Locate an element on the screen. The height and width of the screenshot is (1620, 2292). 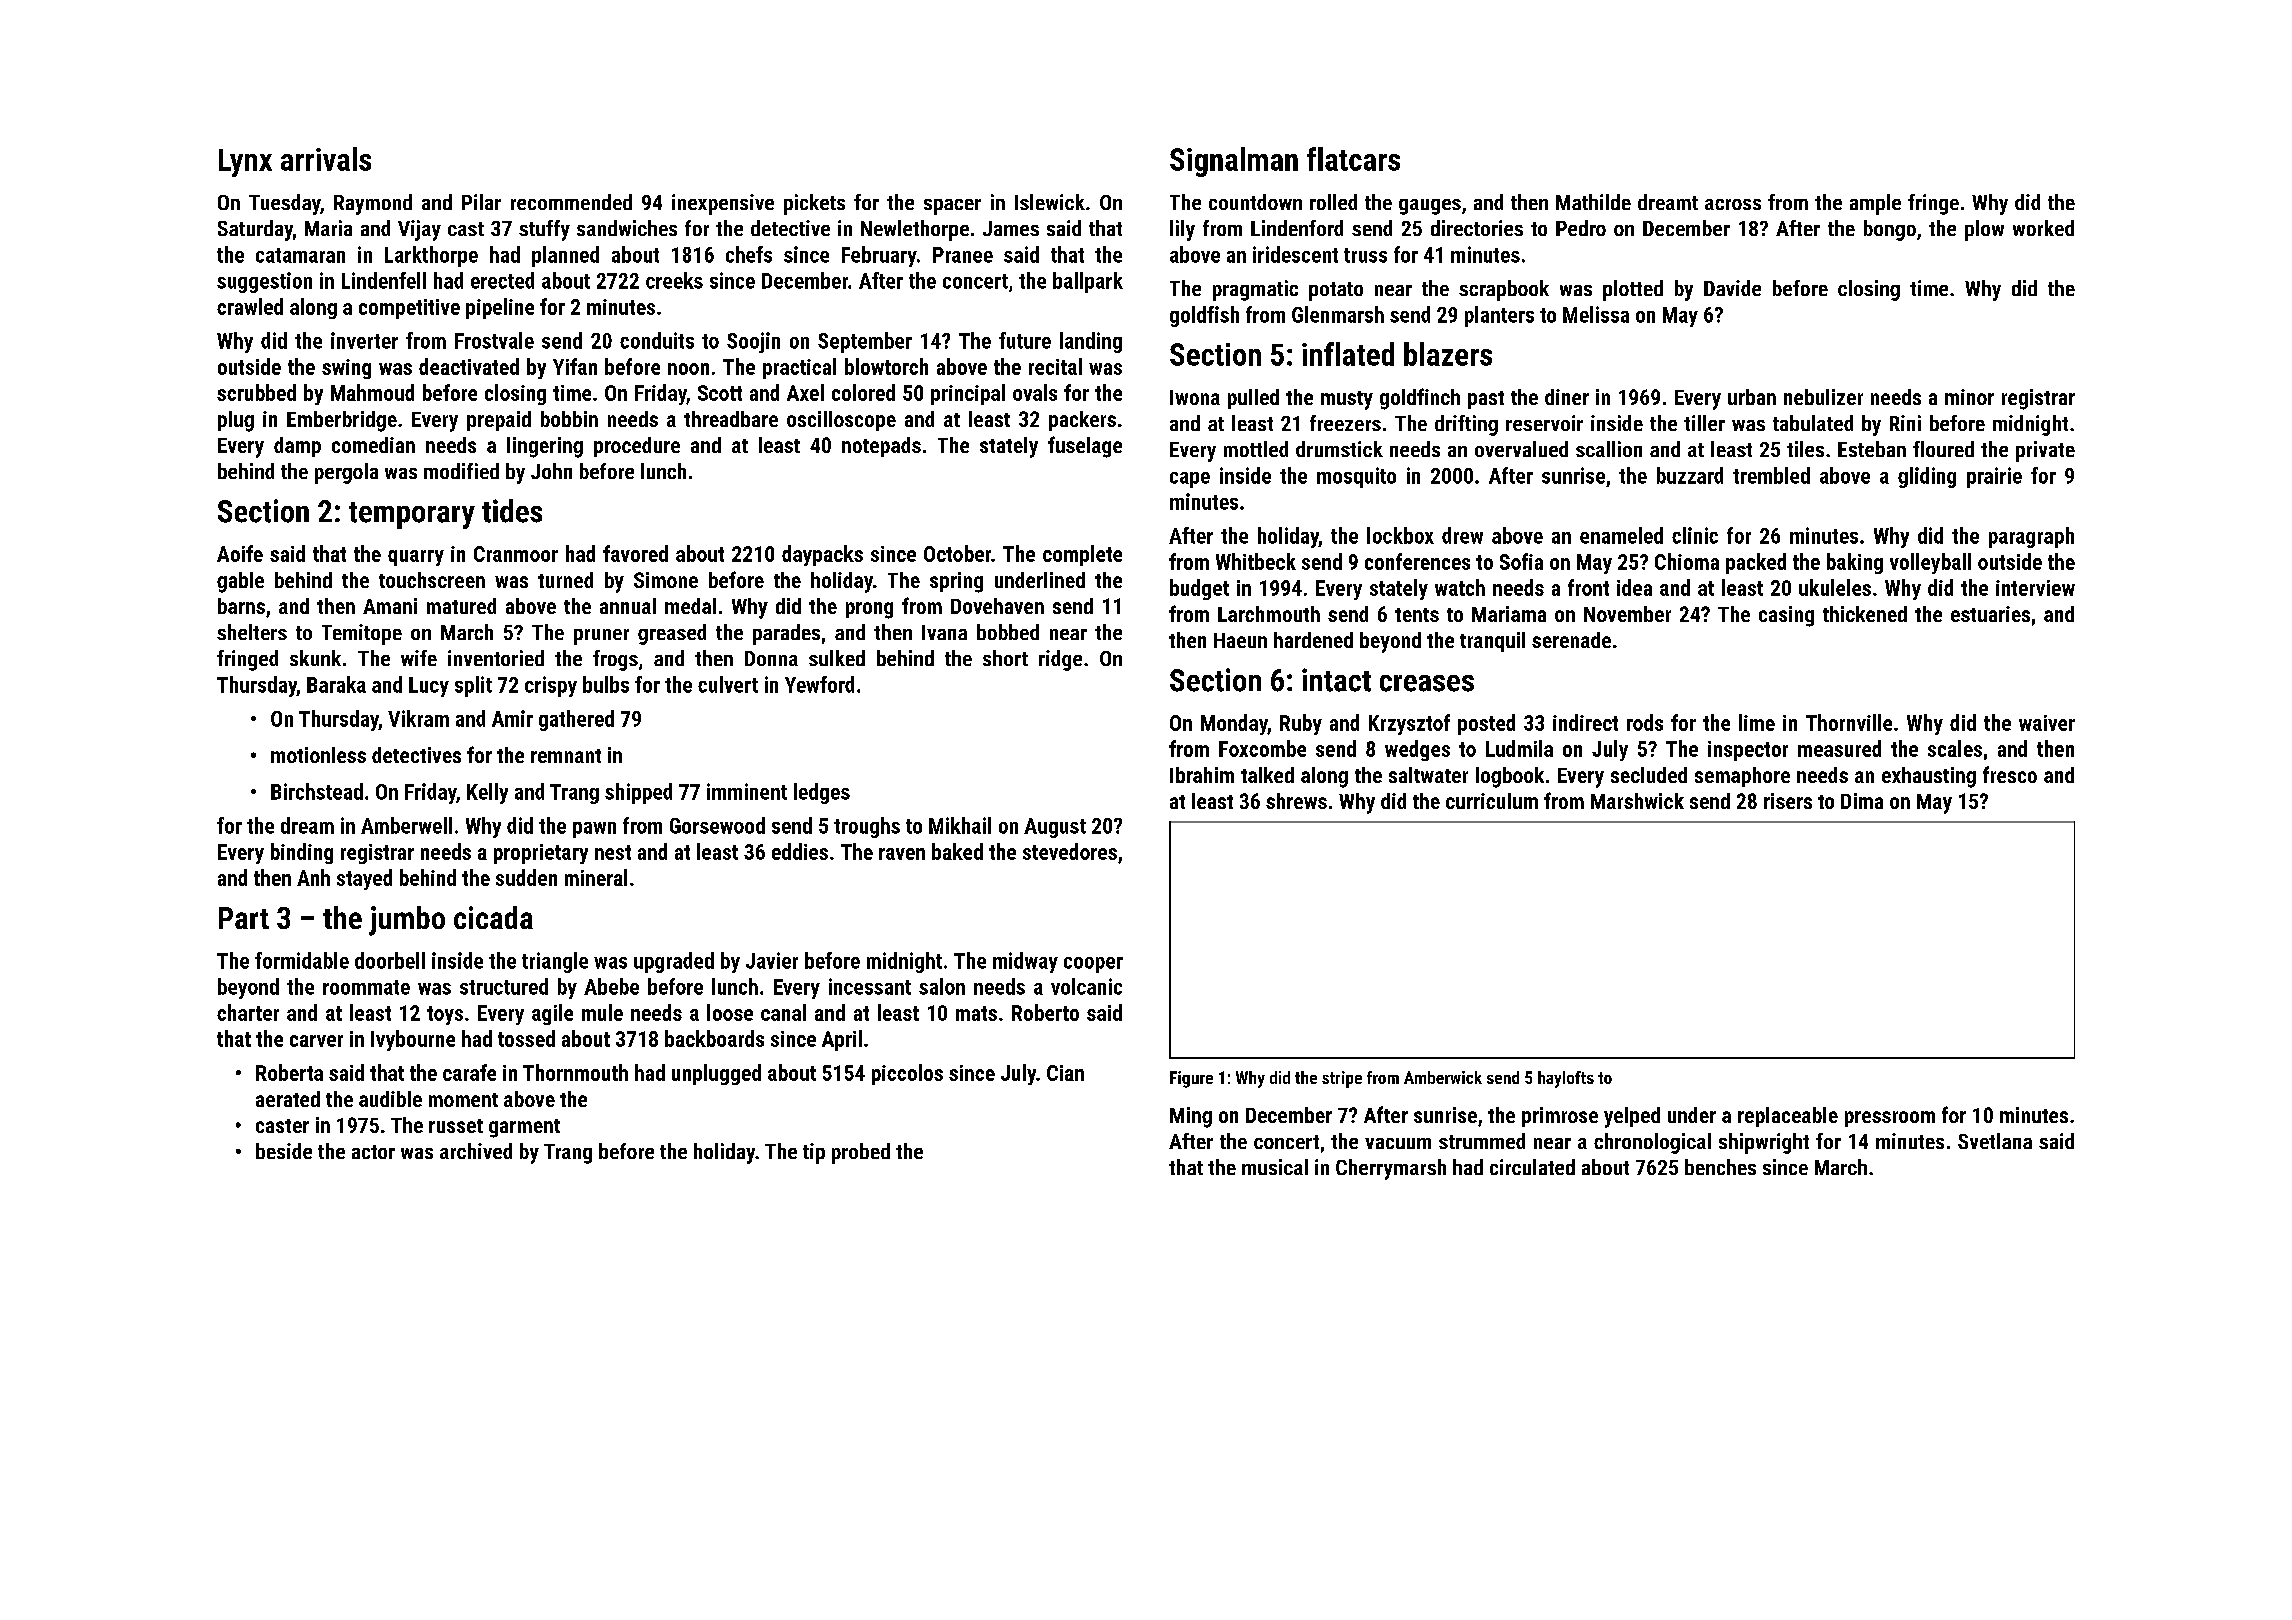
Birchstead is located at coordinates (317, 791).
